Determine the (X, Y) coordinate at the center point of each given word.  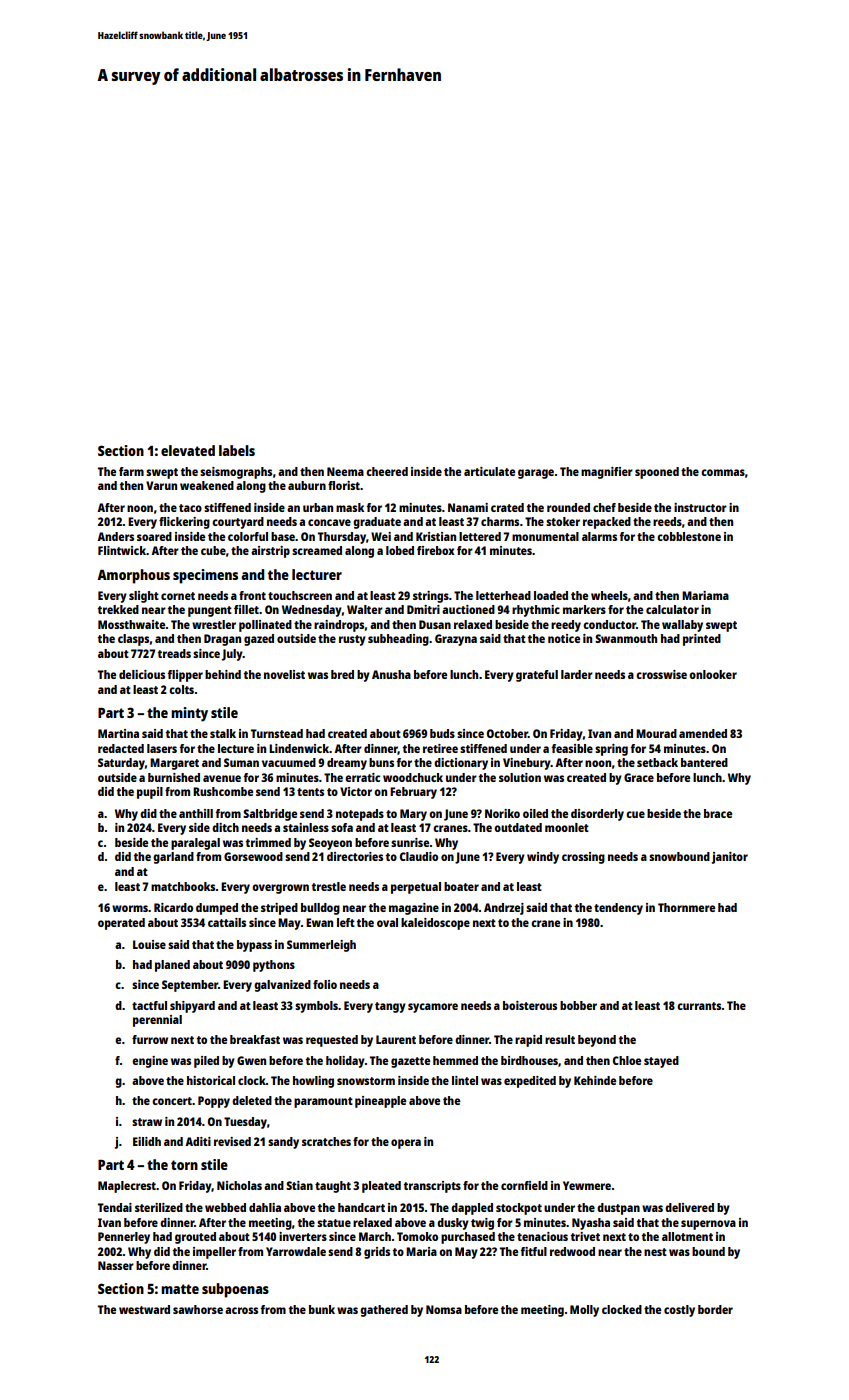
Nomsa (444, 1309)
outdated (518, 827)
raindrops (339, 626)
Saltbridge (270, 815)
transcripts (432, 1187)
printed (702, 640)
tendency (618, 909)
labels (237, 450)
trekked (118, 609)
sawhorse (198, 1309)
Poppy (214, 1102)
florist (344, 485)
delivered (689, 1207)
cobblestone (689, 536)
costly (679, 1311)
